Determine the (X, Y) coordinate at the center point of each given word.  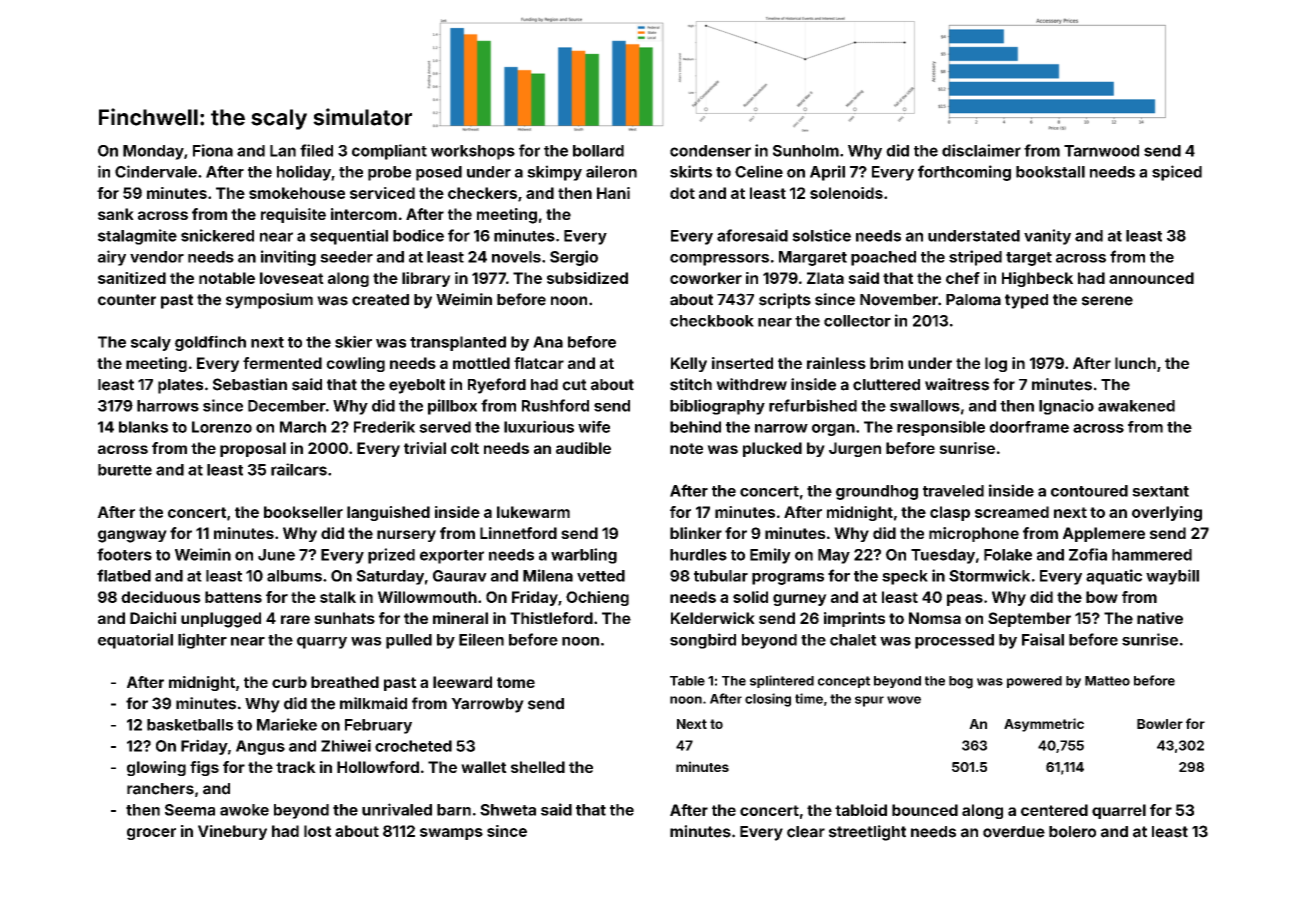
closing (768, 700)
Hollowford (378, 767)
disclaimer (981, 150)
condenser (710, 151)
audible (583, 448)
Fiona (213, 150)
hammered (1152, 555)
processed (954, 641)
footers (124, 554)
